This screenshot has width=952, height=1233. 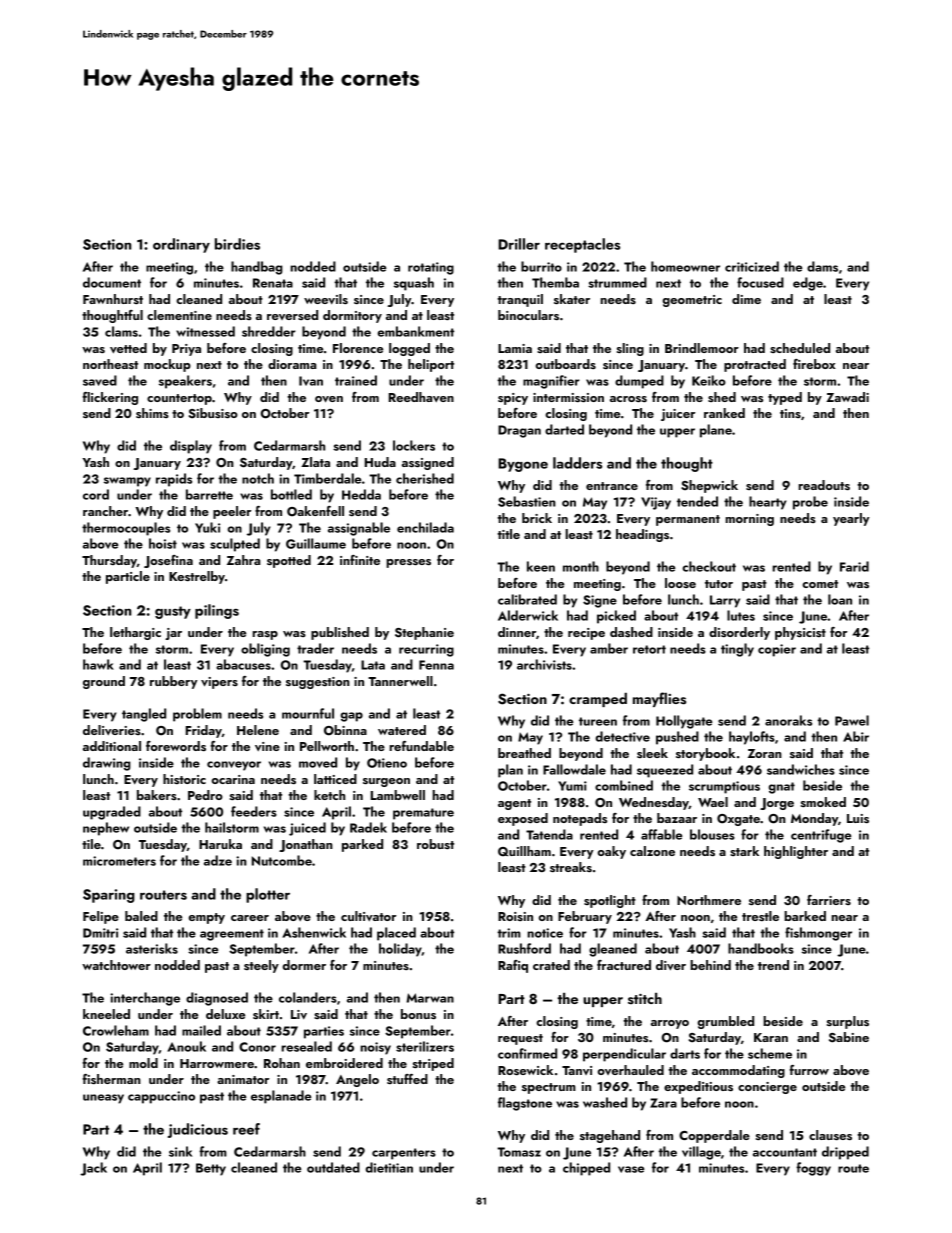 What do you see at coordinates (426, 650) in the screenshot?
I see `recurring` at bounding box center [426, 650].
